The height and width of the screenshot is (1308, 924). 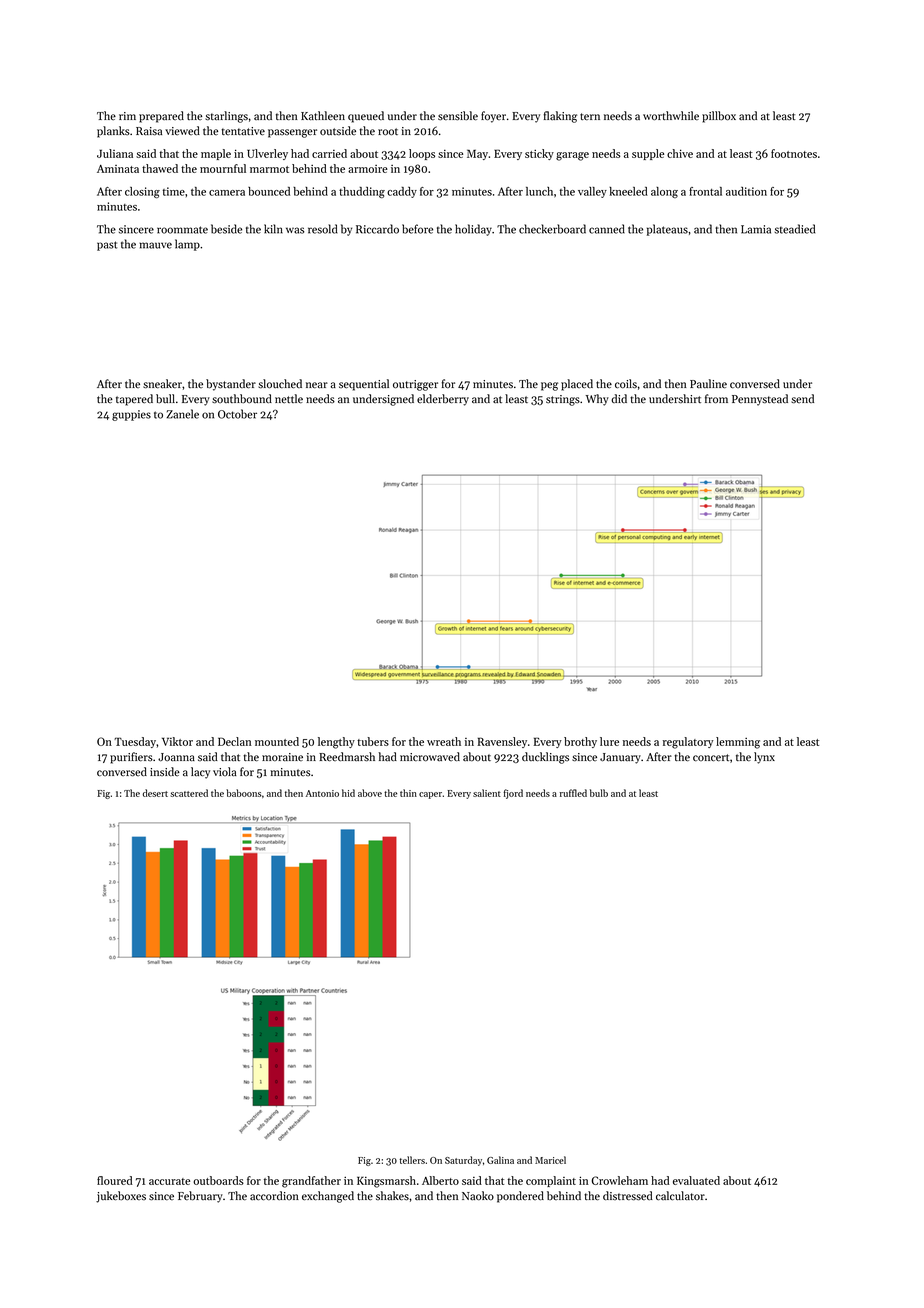 What do you see at coordinates (244, 793) in the screenshot?
I see `baboons` at bounding box center [244, 793].
